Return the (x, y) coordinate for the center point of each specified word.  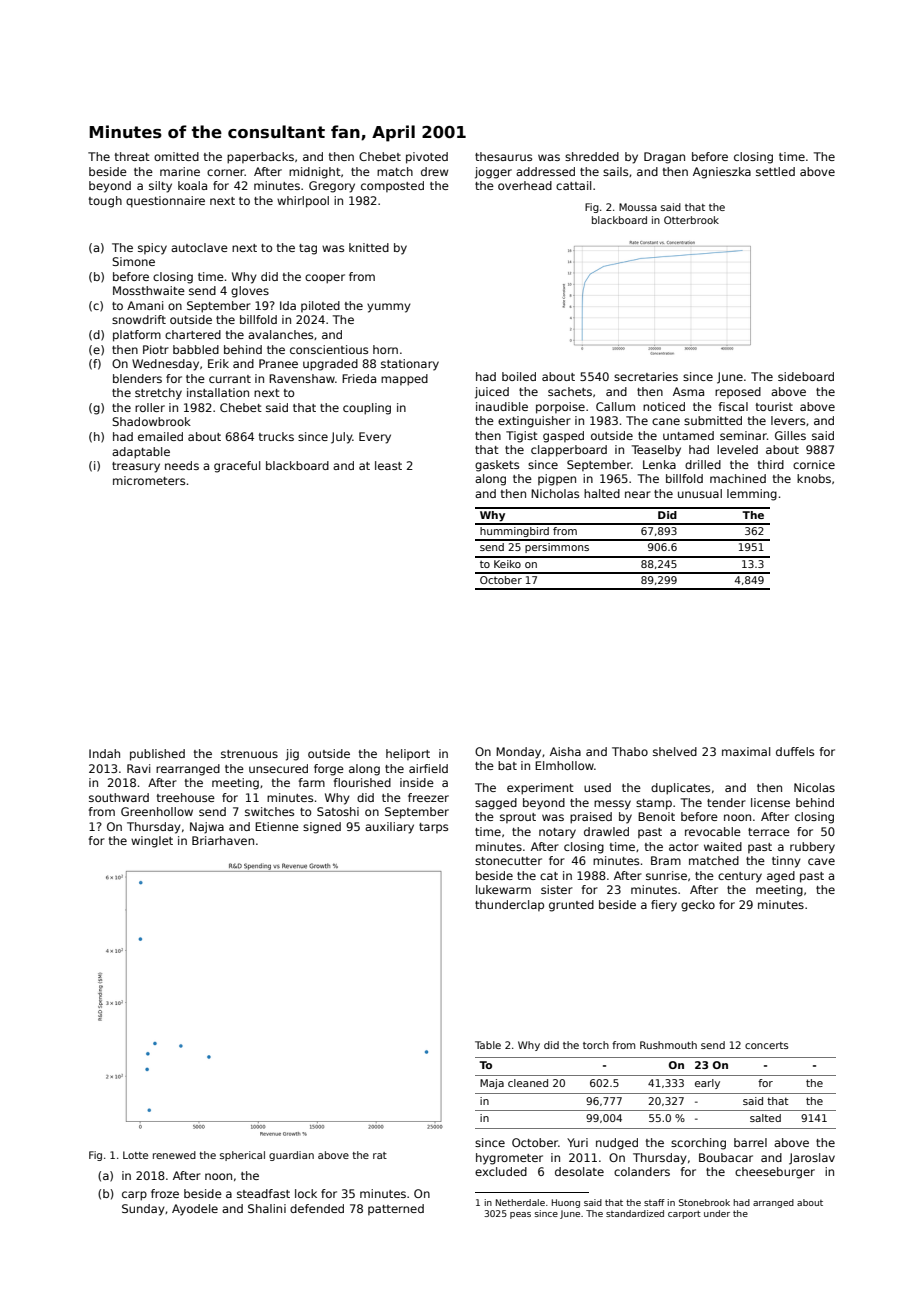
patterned (396, 1209)
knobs (814, 478)
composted (392, 186)
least (388, 465)
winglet (152, 842)
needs (182, 465)
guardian (291, 1156)
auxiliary (389, 828)
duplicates (680, 789)
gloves (250, 292)
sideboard (806, 376)
